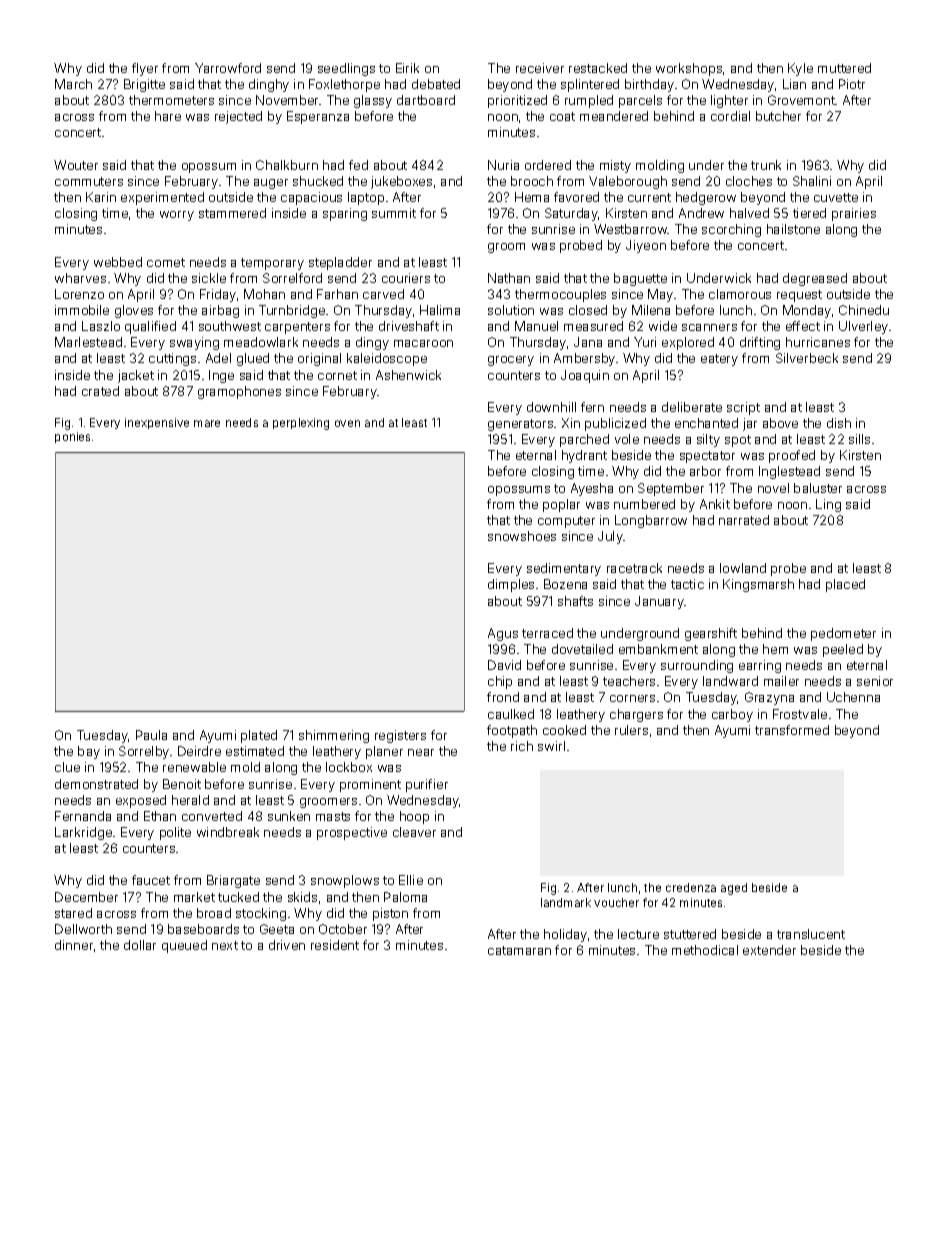 The width and height of the screenshot is (952, 1233). I want to click on wharves, so click(80, 278).
